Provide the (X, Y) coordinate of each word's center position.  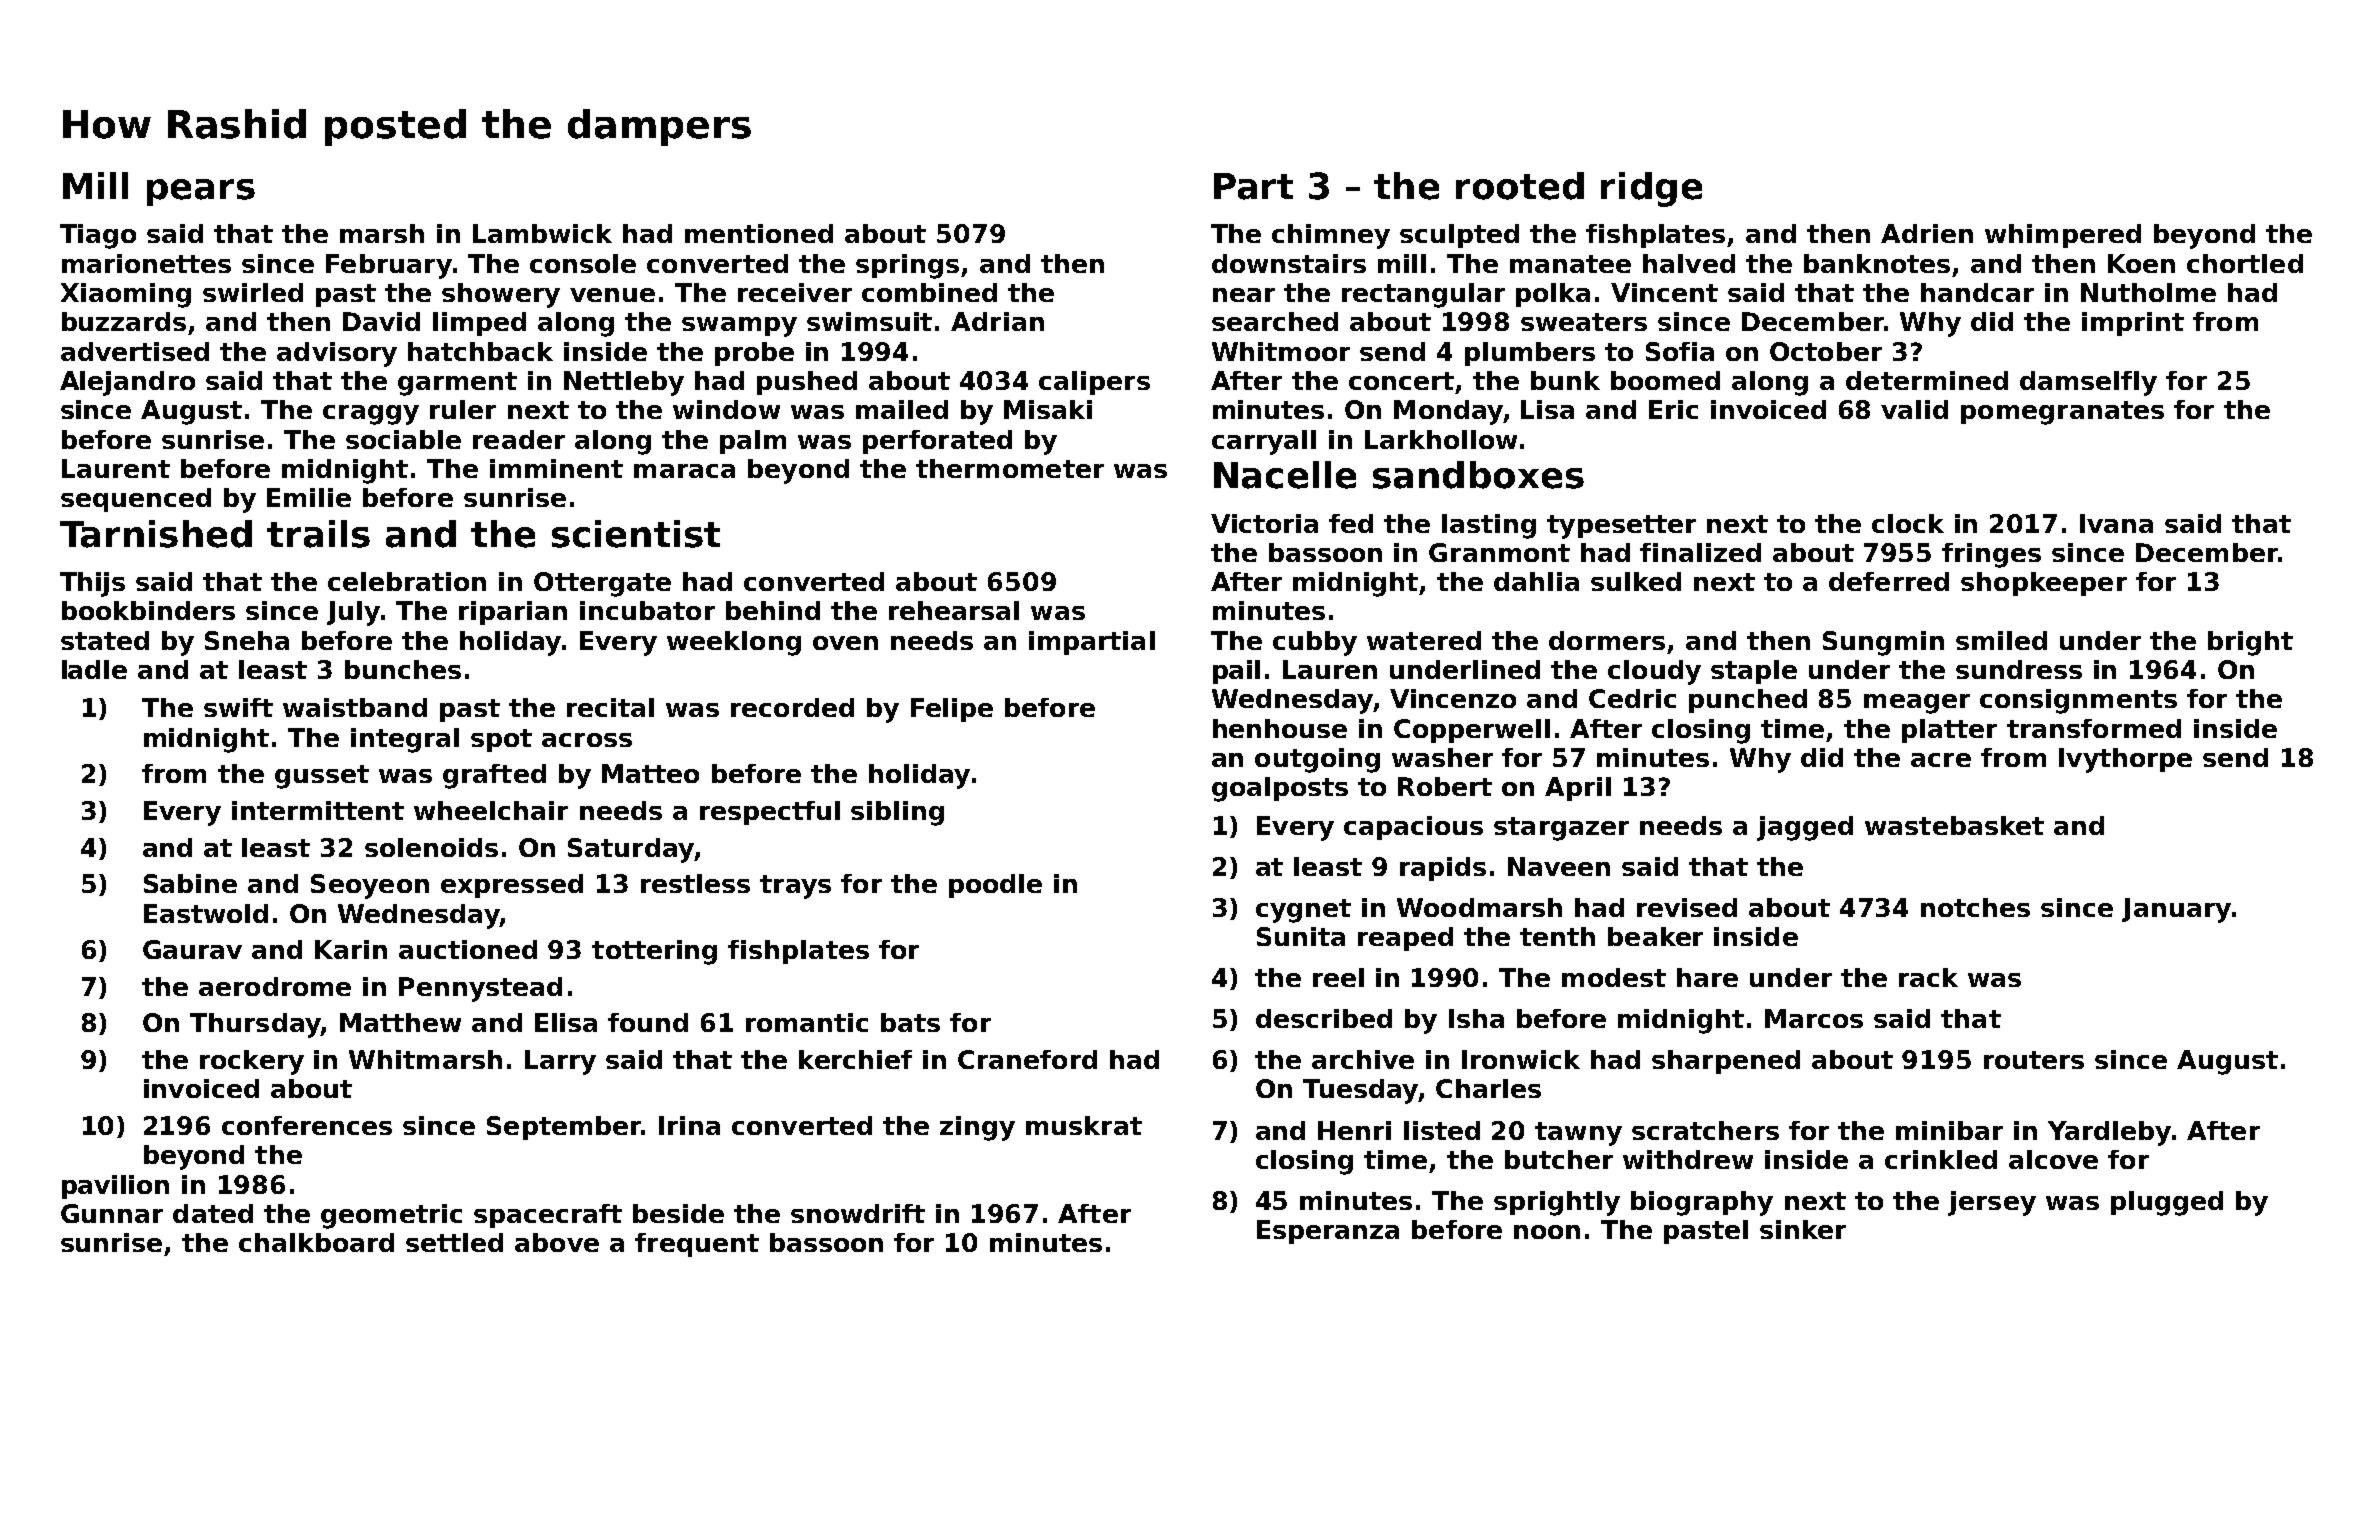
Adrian (997, 321)
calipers (1094, 383)
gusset (322, 777)
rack (1928, 977)
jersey (1992, 1203)
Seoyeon (370, 886)
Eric (1673, 409)
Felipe (952, 710)
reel (1338, 977)
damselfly (2088, 383)
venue (612, 295)
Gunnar (112, 1213)
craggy (371, 415)
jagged (1805, 828)
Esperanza (1328, 1232)
